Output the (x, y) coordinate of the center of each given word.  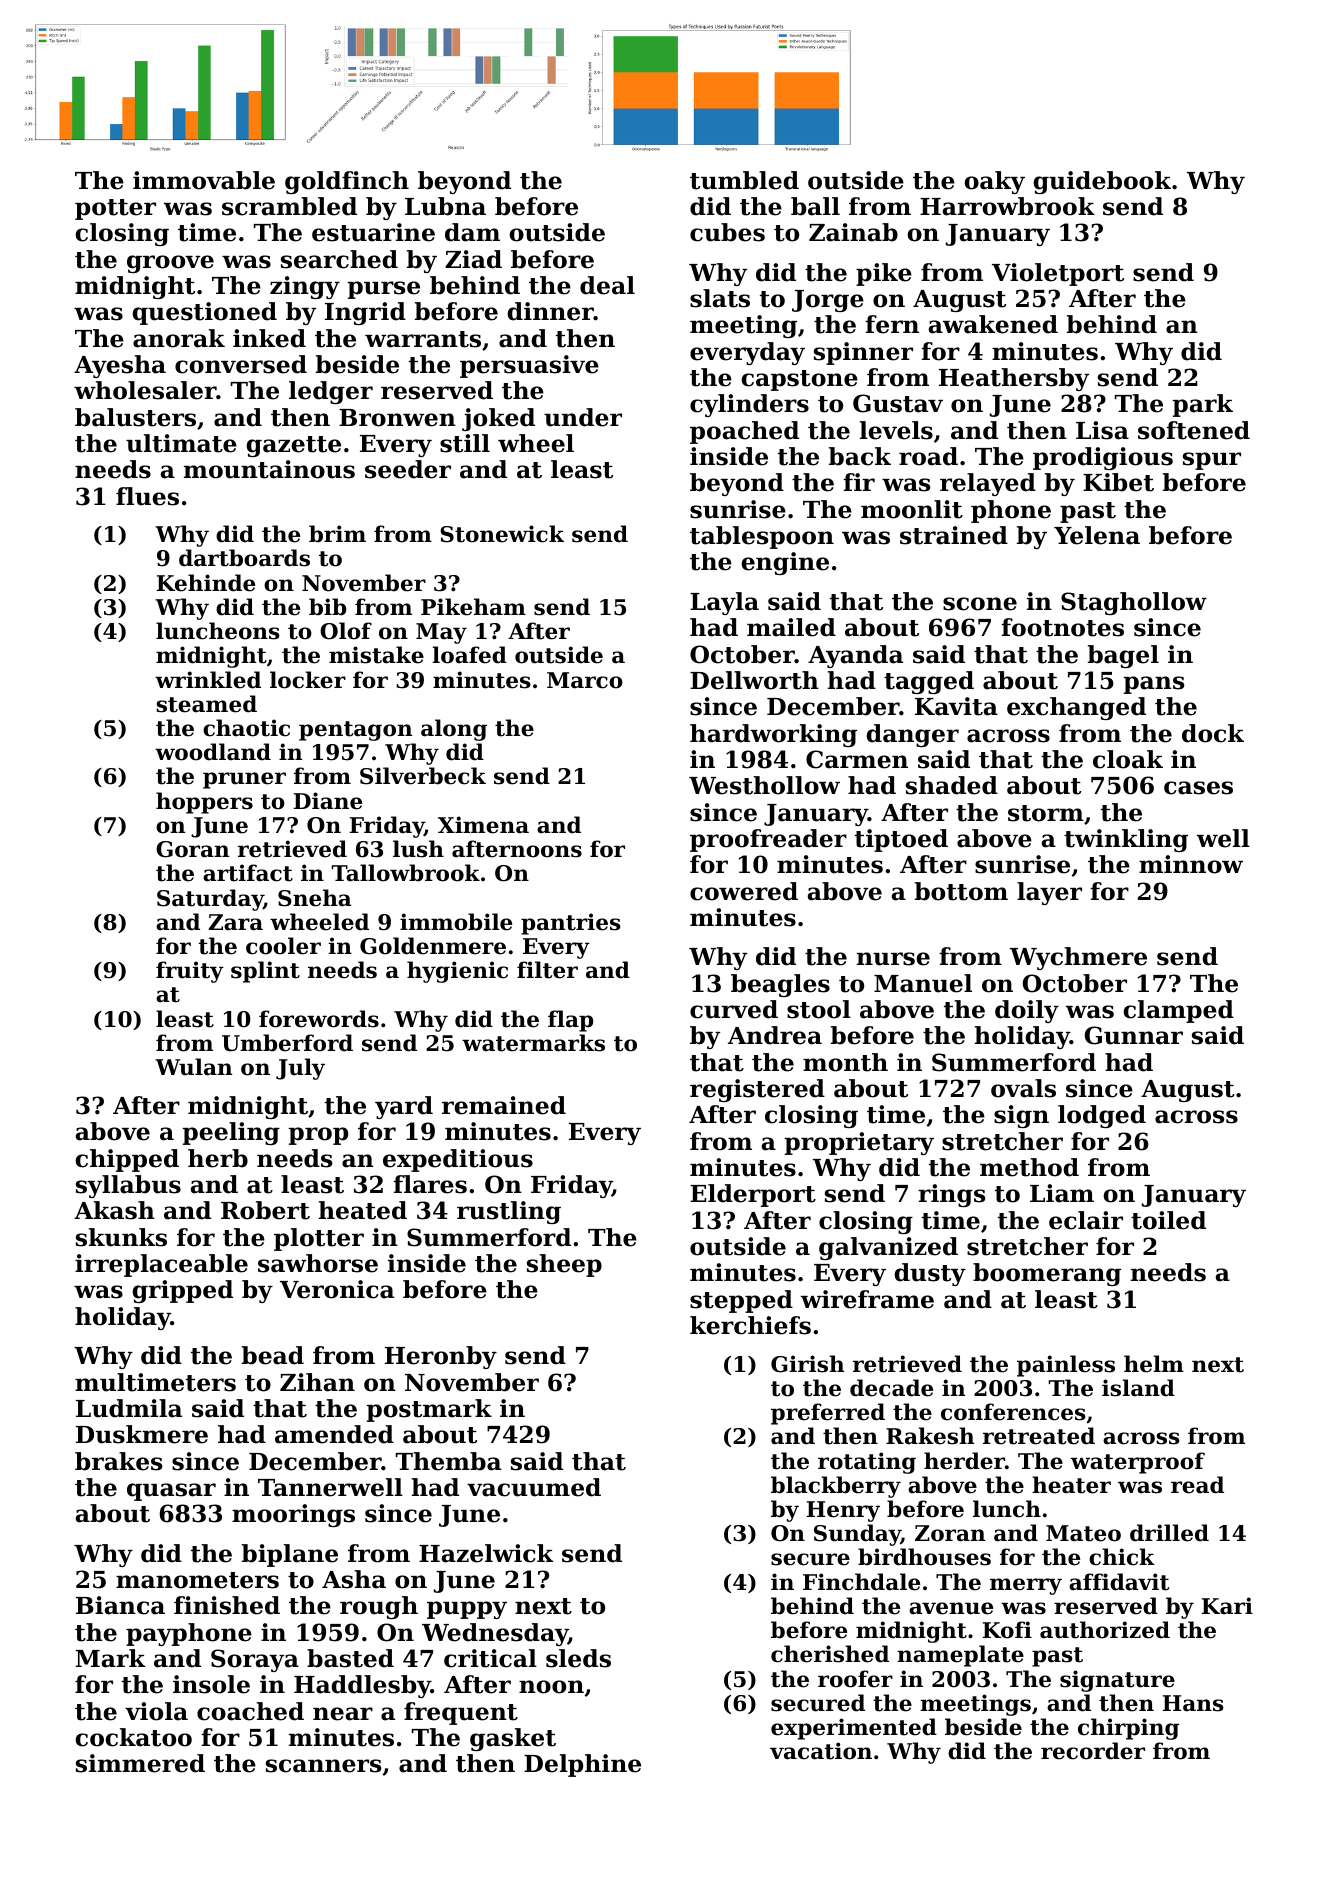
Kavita (956, 706)
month (845, 1062)
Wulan (193, 1067)
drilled (1169, 1533)
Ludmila (129, 1408)
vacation (821, 1751)
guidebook (1102, 182)
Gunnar (1134, 1035)
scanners (323, 1766)
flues (147, 496)
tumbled (744, 180)
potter (115, 209)
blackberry (836, 1487)
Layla (724, 603)
